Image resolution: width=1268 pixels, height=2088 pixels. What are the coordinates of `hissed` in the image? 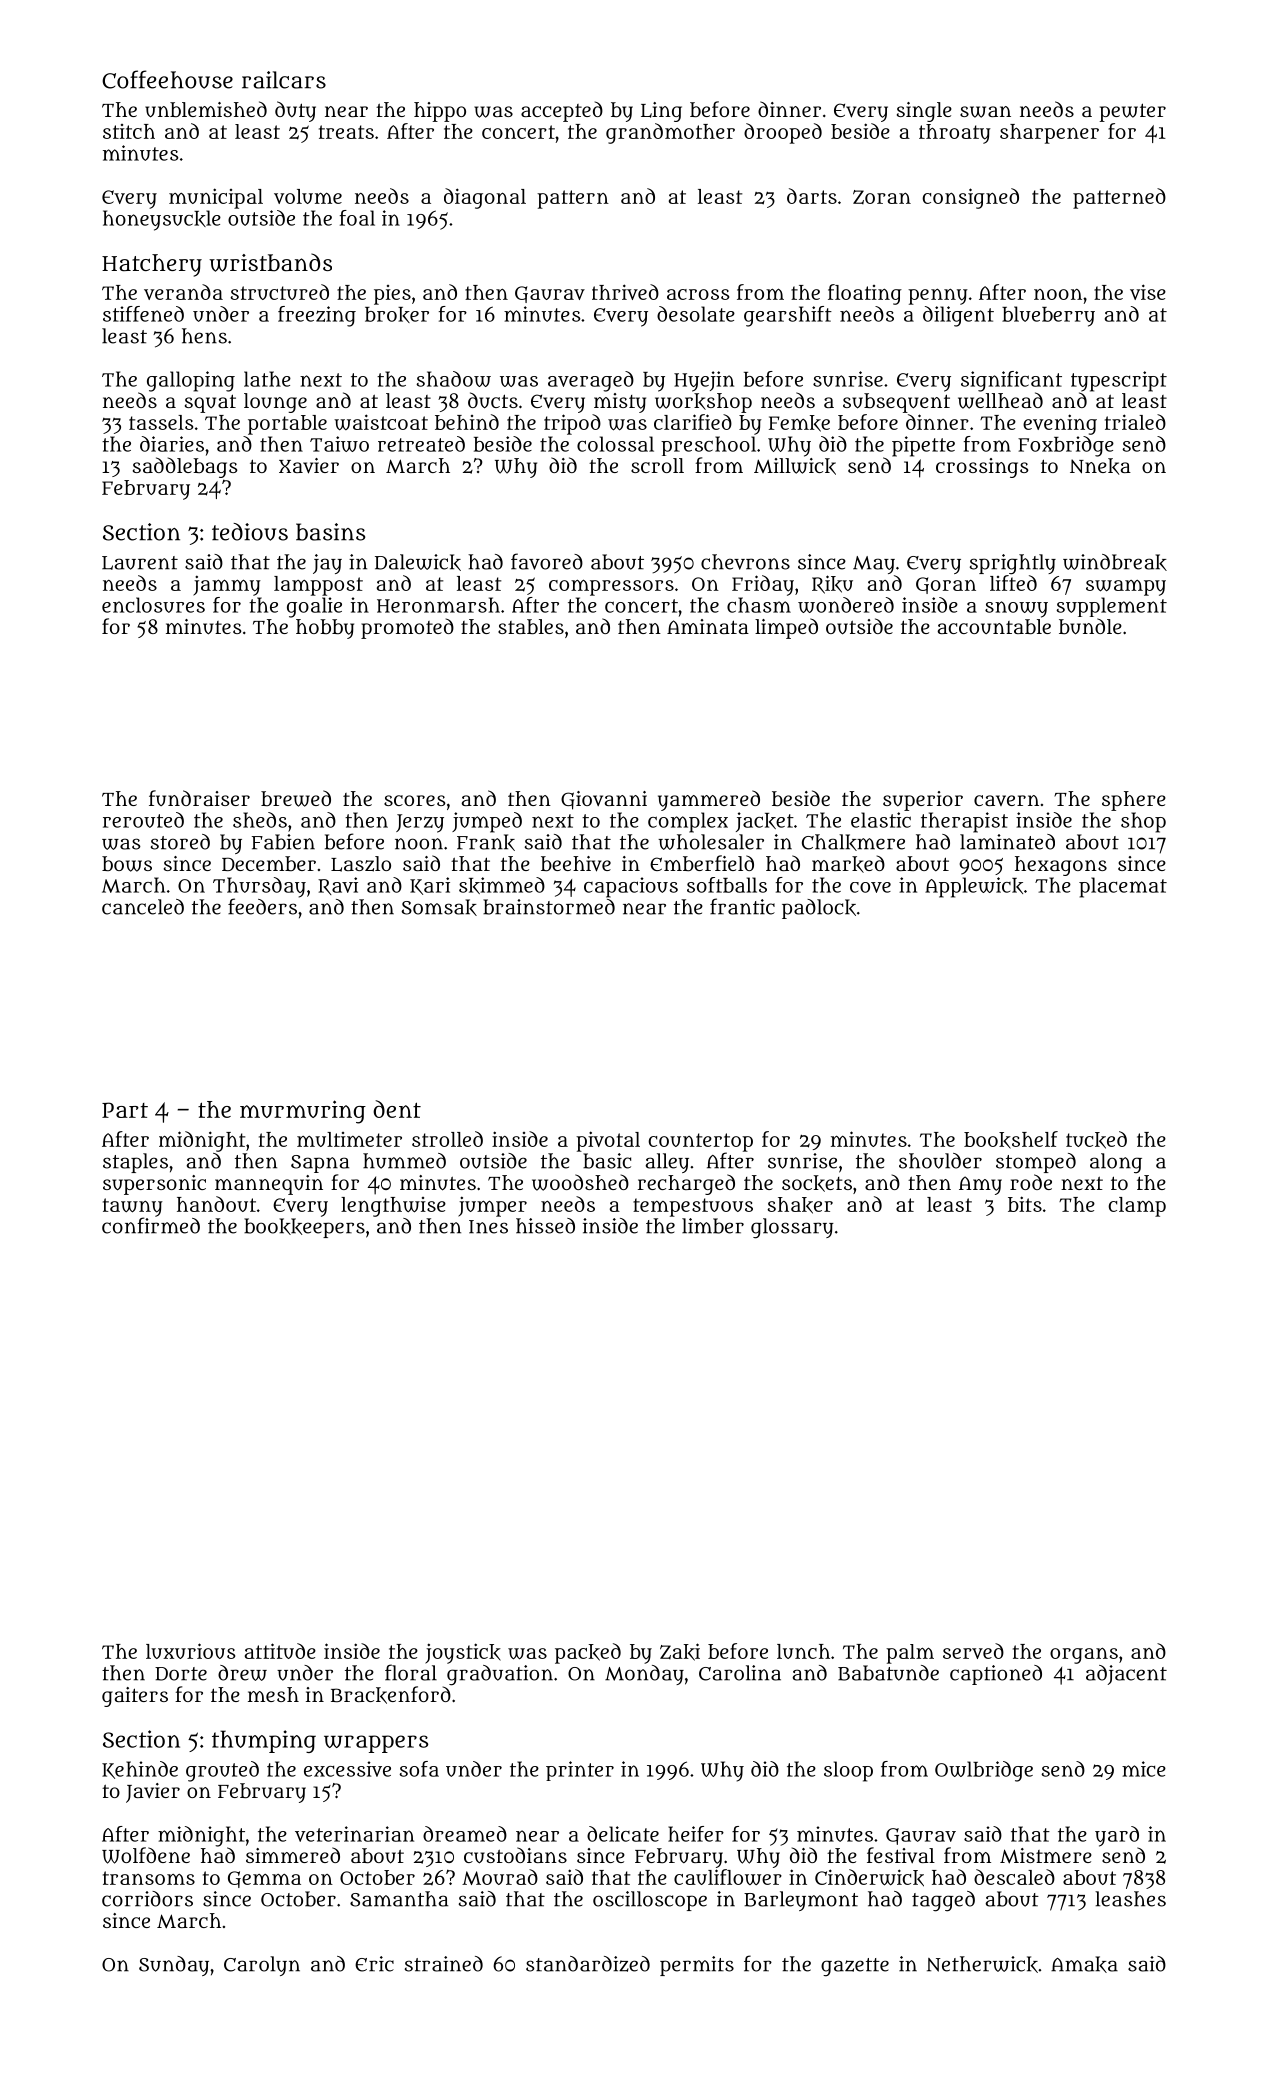 It's located at (545, 1226).
